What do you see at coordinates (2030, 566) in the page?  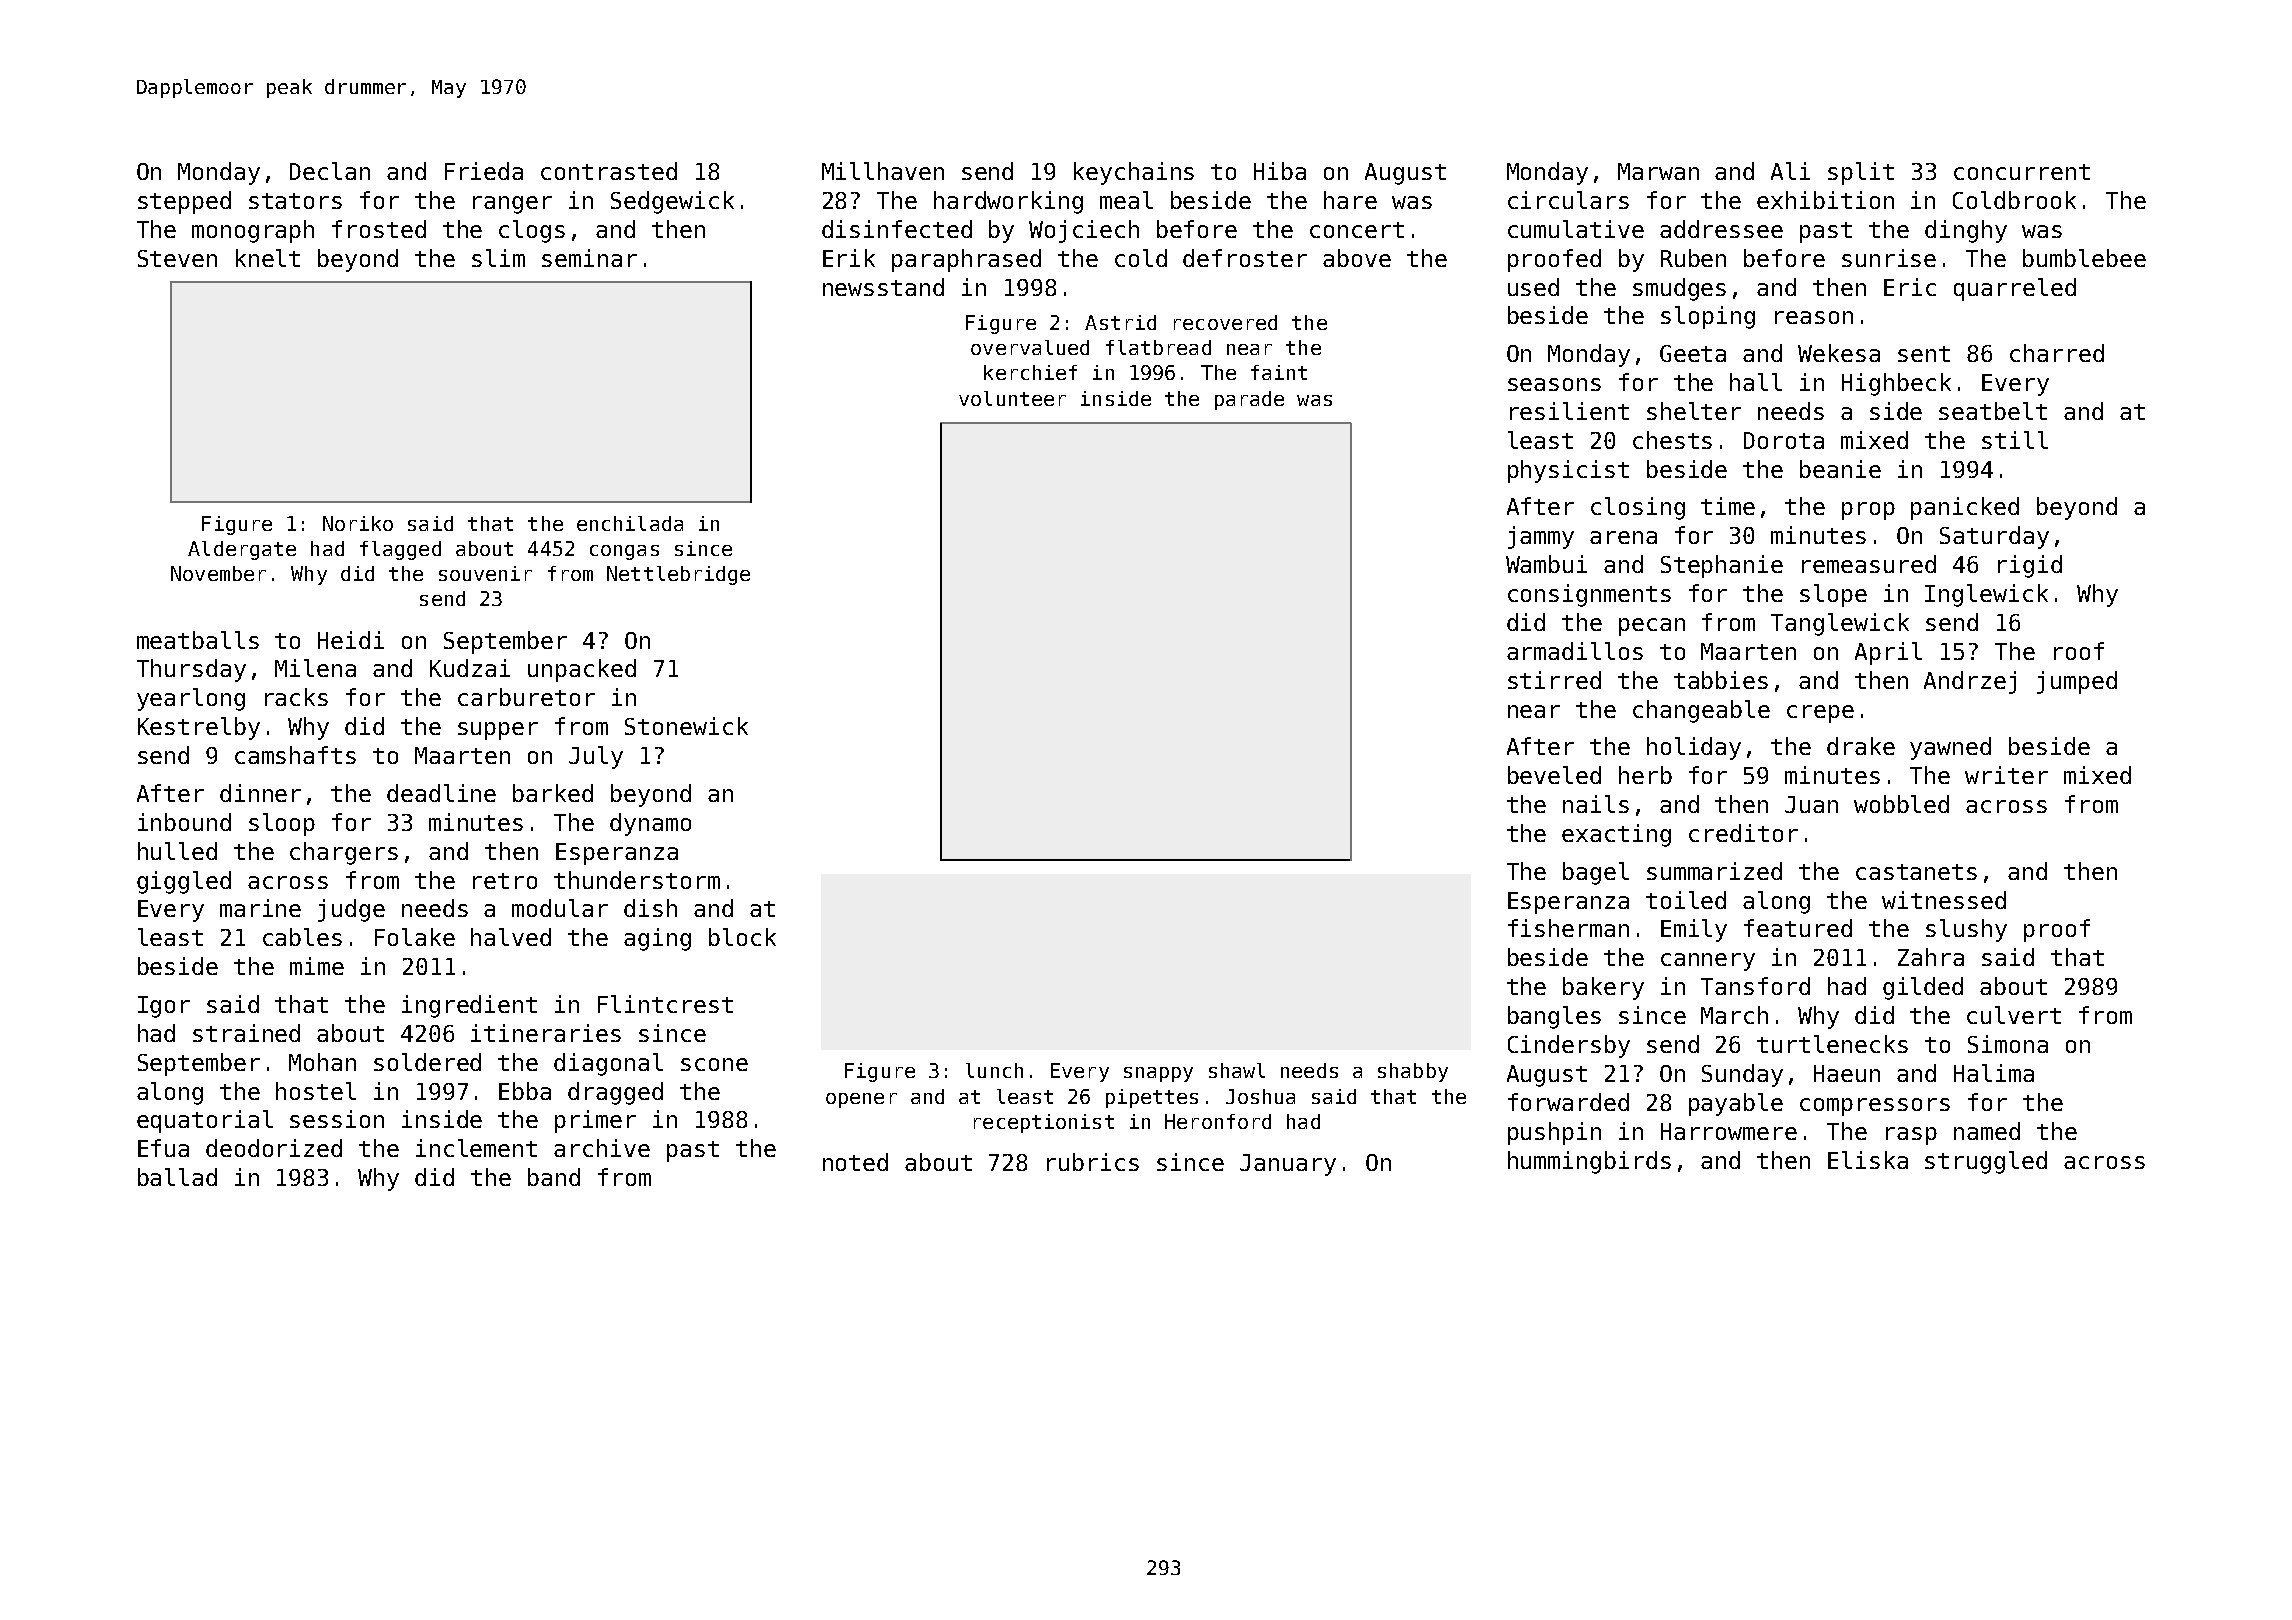 I see `rigid` at bounding box center [2030, 566].
